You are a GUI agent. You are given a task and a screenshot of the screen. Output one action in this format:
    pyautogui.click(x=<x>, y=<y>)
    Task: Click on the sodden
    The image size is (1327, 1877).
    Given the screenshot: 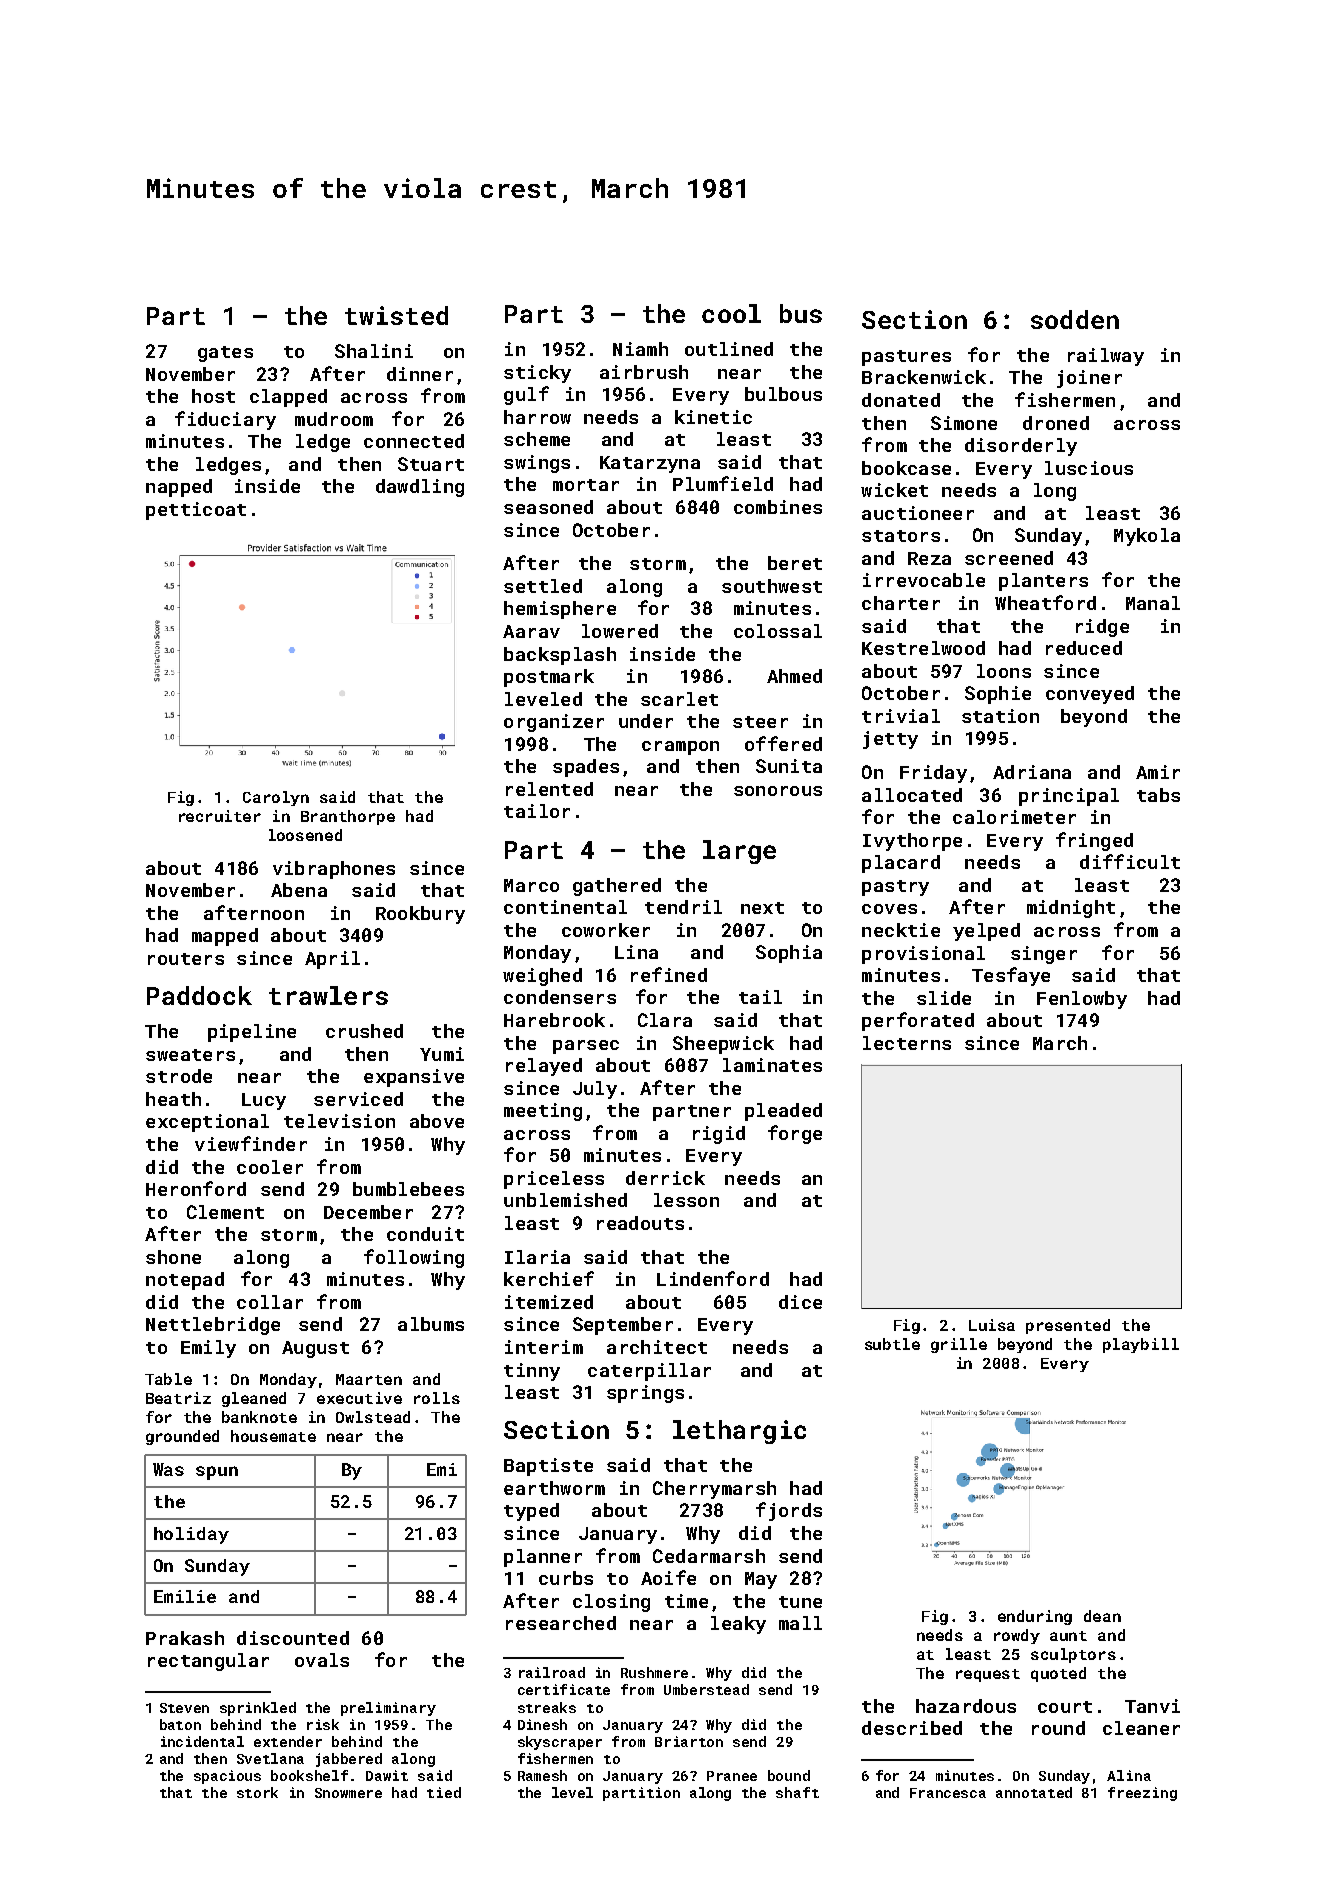 What is the action you would take?
    pyautogui.click(x=1075, y=319)
